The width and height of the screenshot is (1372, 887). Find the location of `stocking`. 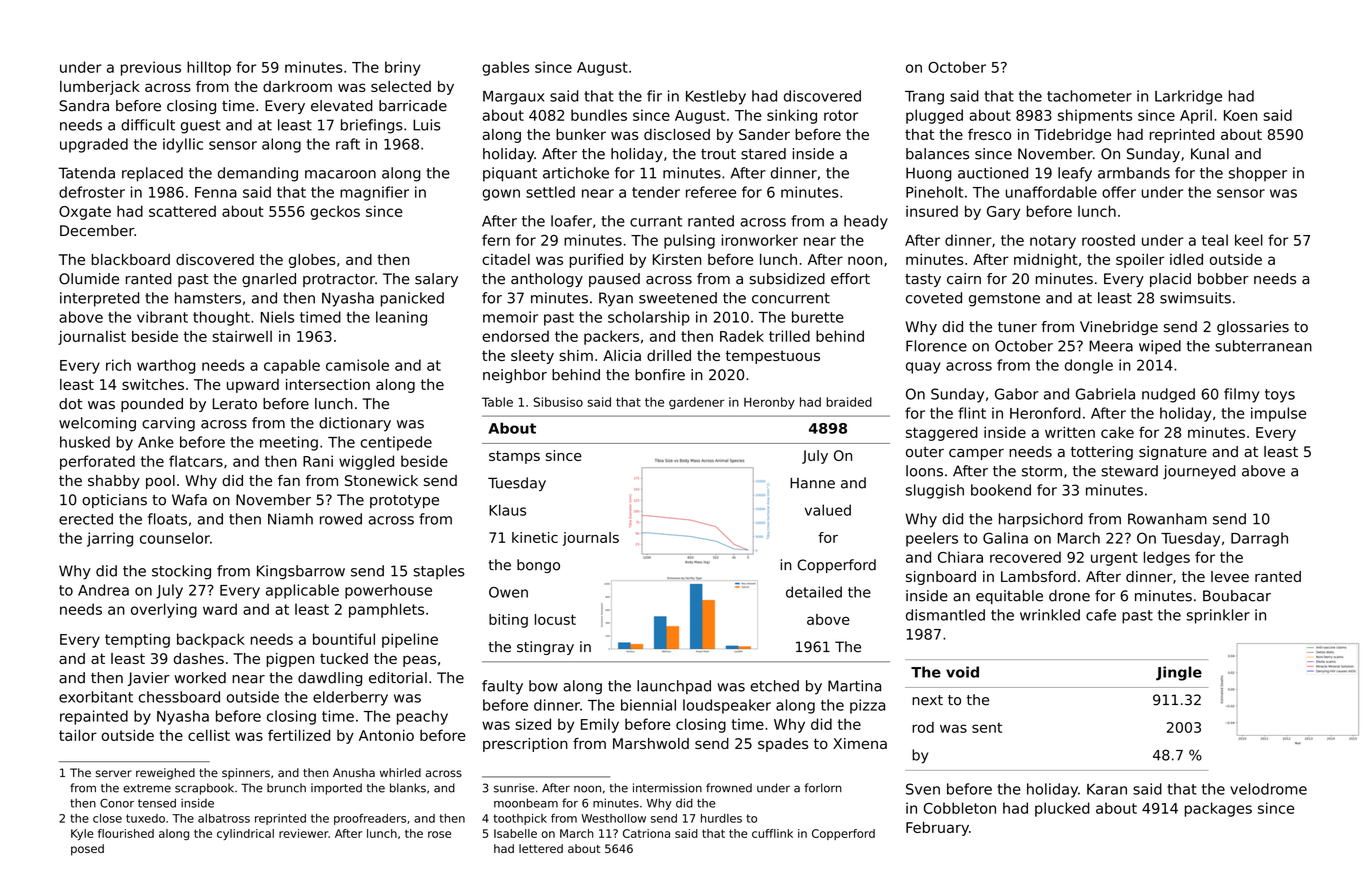

stocking is located at coordinates (181, 572).
